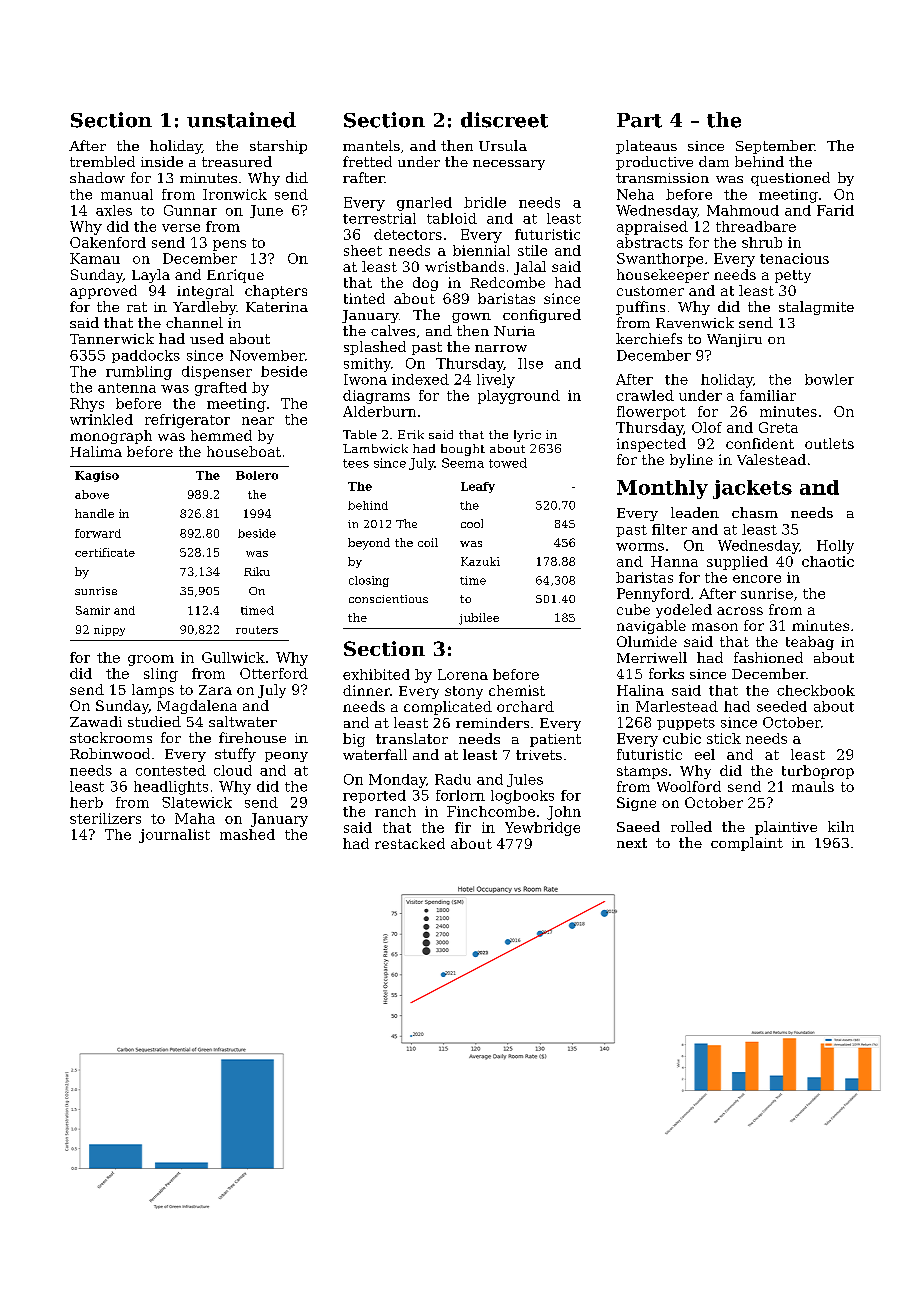 The image size is (924, 1308). What do you see at coordinates (411, 434) in the screenshot?
I see `Erik` at bounding box center [411, 434].
